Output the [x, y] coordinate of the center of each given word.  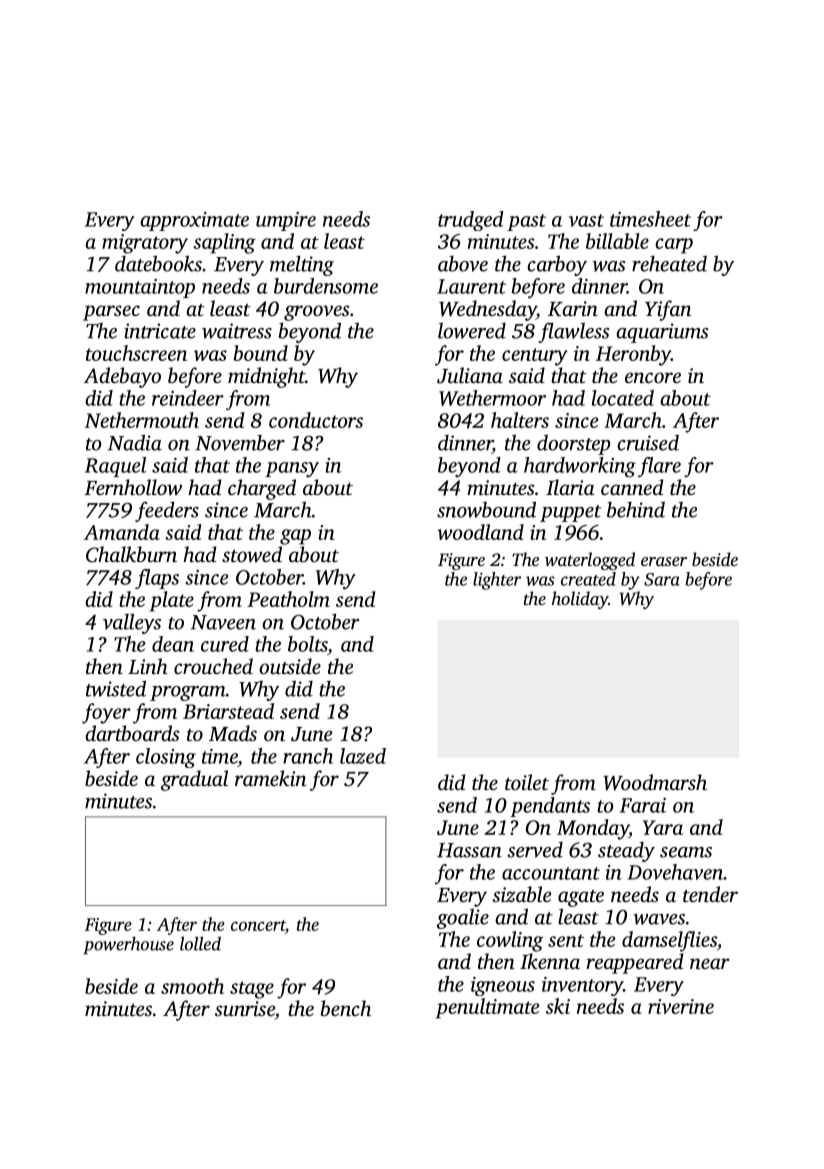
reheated [669, 263]
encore [653, 377]
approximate [194, 221]
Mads [233, 733]
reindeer [188, 398]
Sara [662, 579]
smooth [192, 986]
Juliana [470, 375]
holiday [580, 600]
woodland [480, 532]
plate [171, 601]
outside [290, 666]
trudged [471, 221]
